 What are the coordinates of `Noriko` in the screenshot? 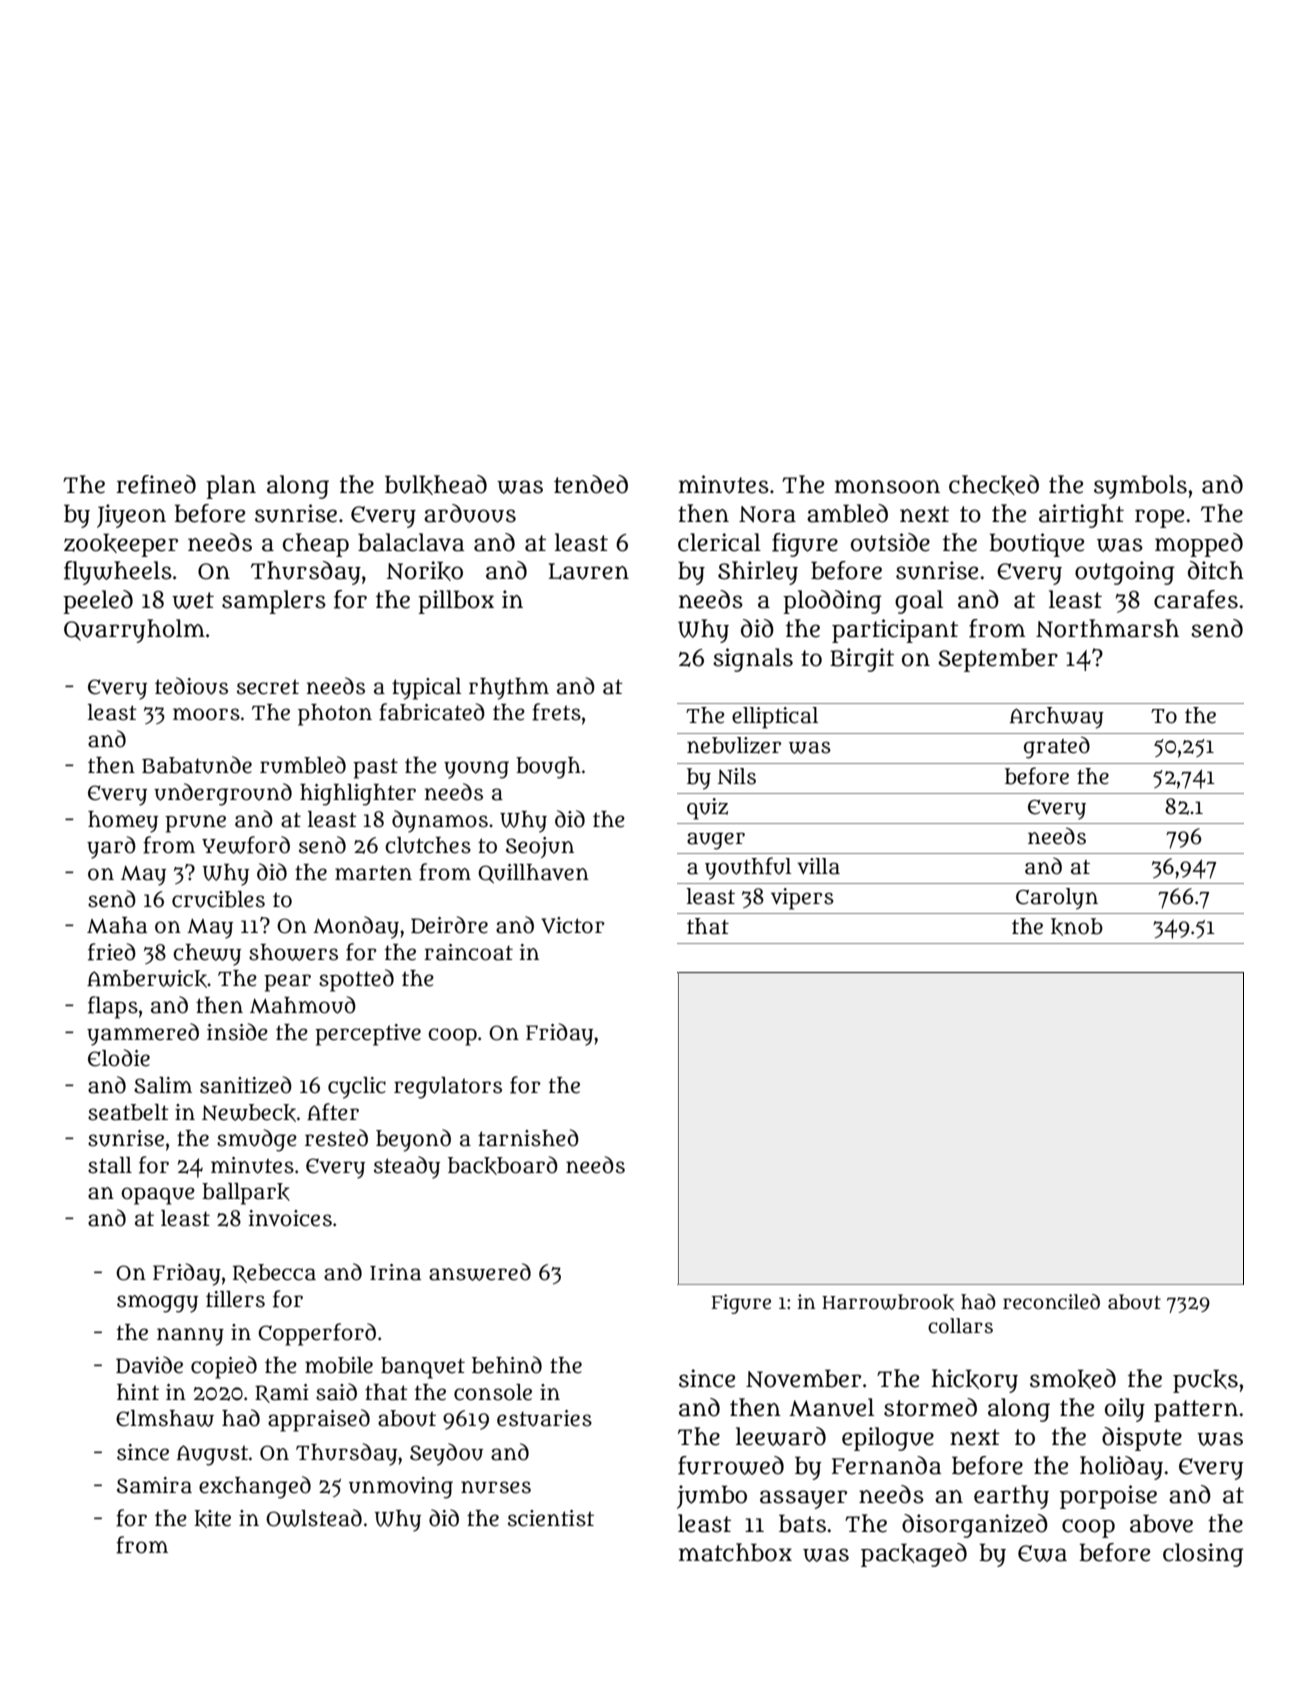 It's located at (424, 571).
